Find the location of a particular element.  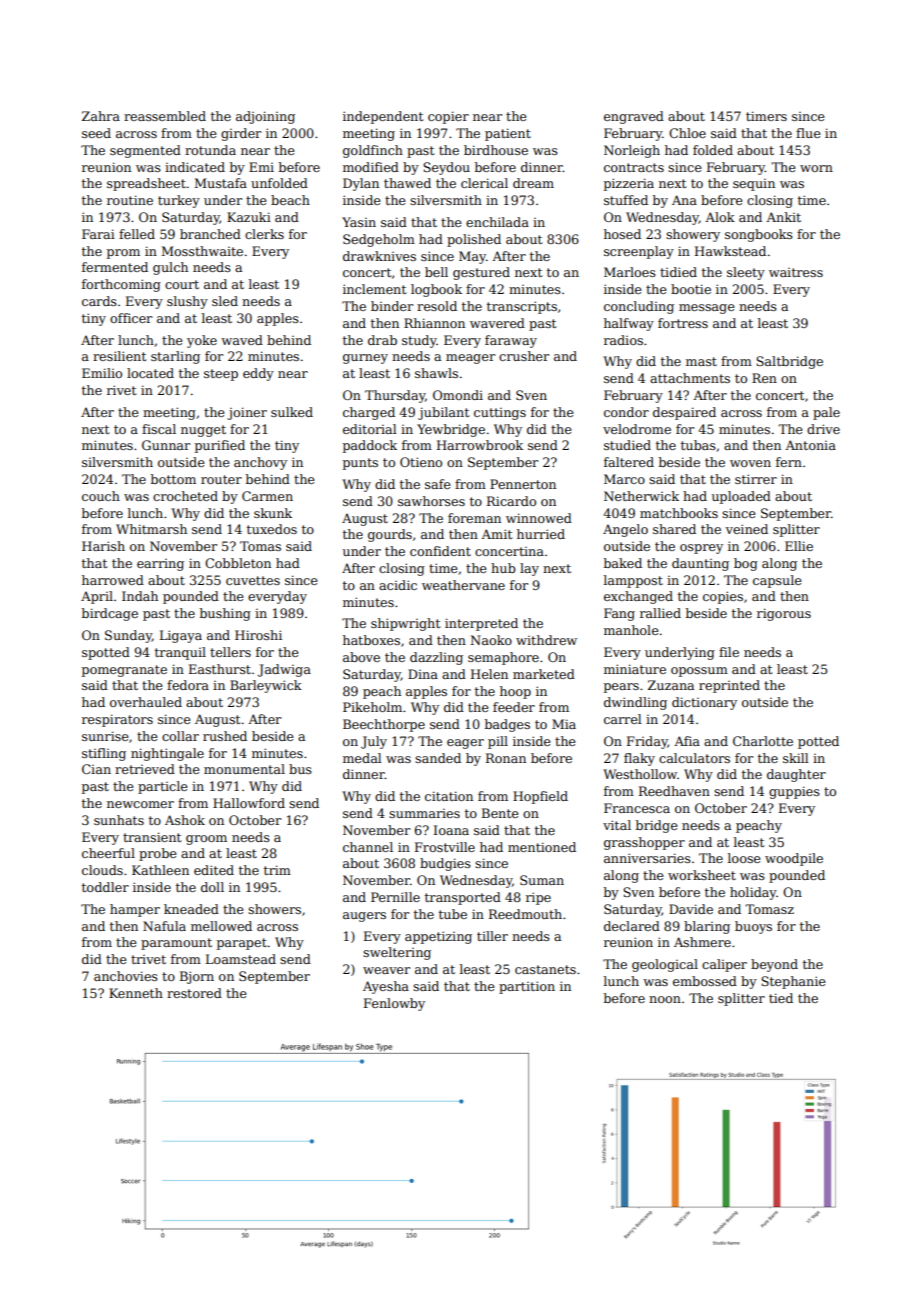

hamper is located at coordinates (135, 910).
